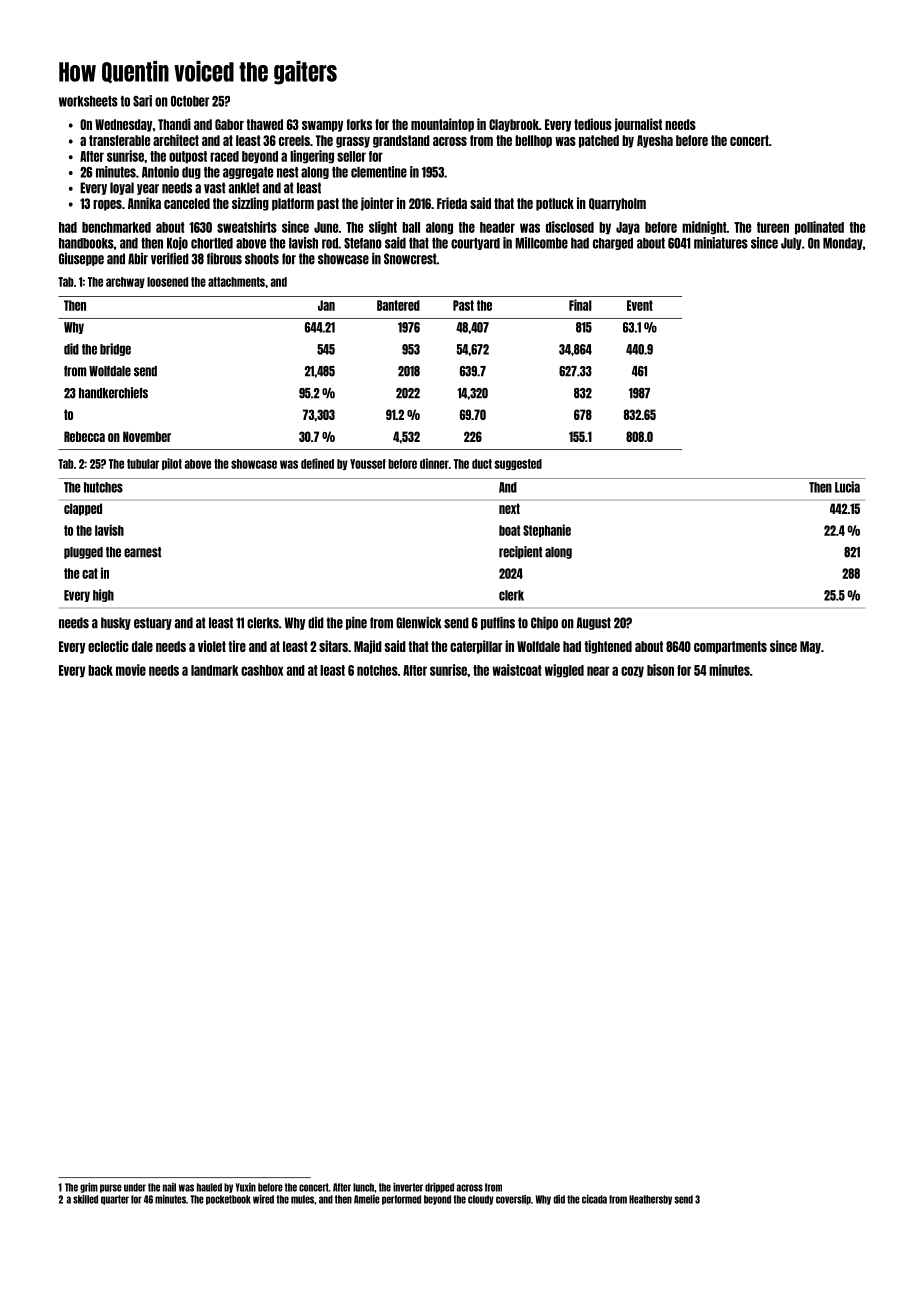  What do you see at coordinates (215, 670) in the screenshot?
I see `landmark` at bounding box center [215, 670].
